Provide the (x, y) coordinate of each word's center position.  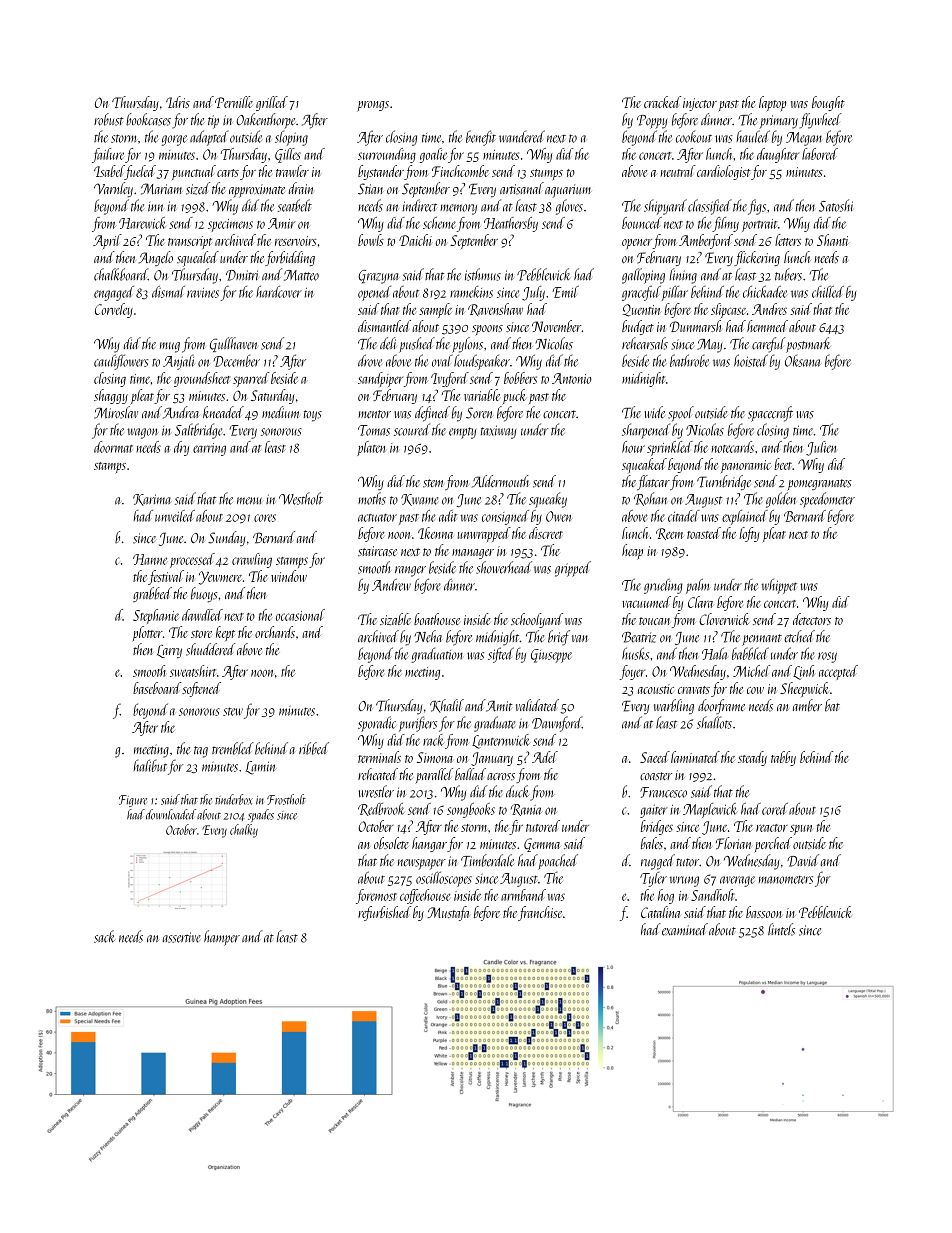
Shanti (833, 240)
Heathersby (511, 224)
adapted (209, 138)
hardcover (279, 292)
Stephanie (156, 616)
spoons (487, 330)
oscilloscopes (444, 879)
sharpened (646, 431)
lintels (781, 929)
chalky (244, 831)
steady (752, 758)
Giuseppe (551, 656)
